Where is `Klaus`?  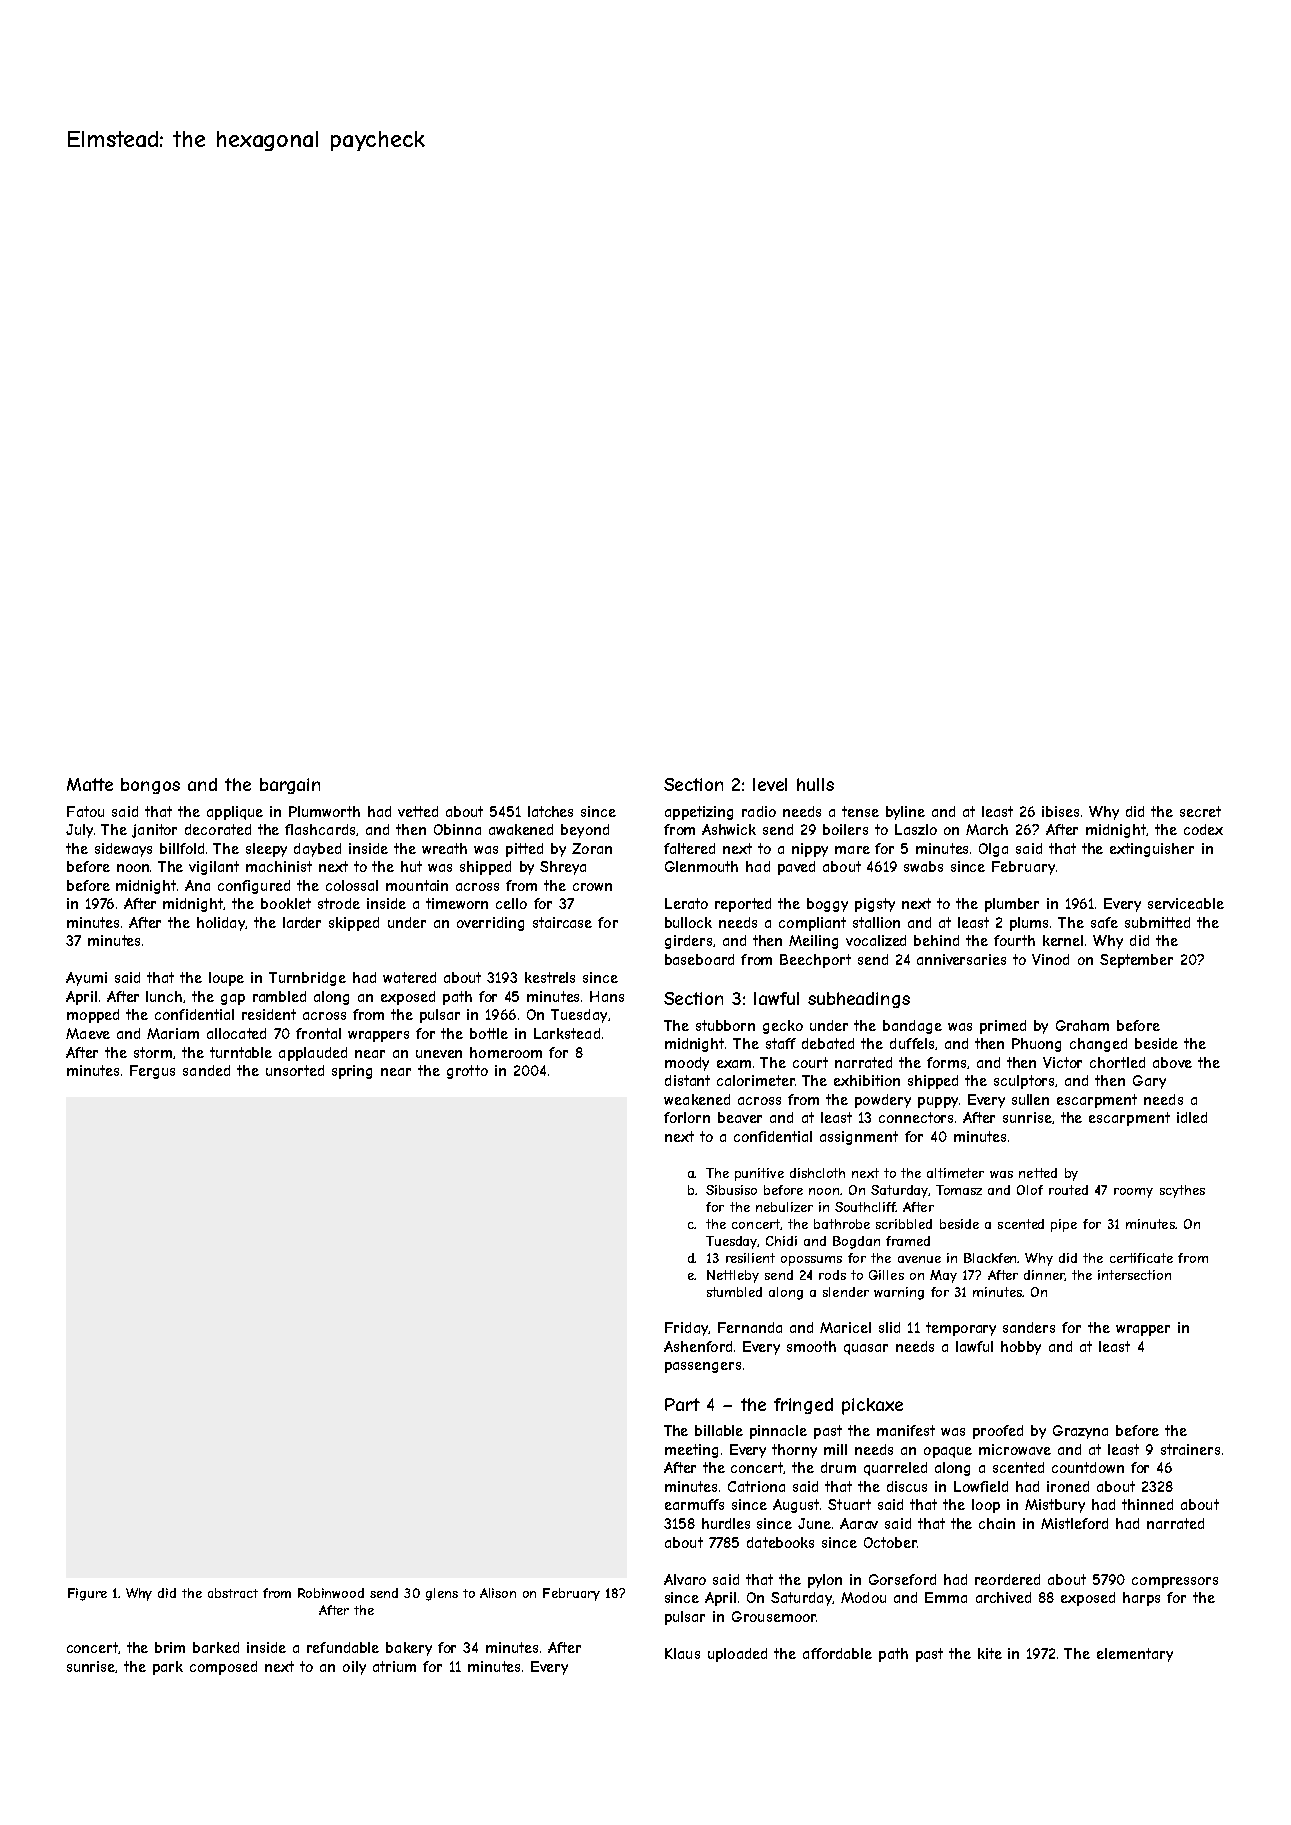
Klaus is located at coordinates (682, 1653).
